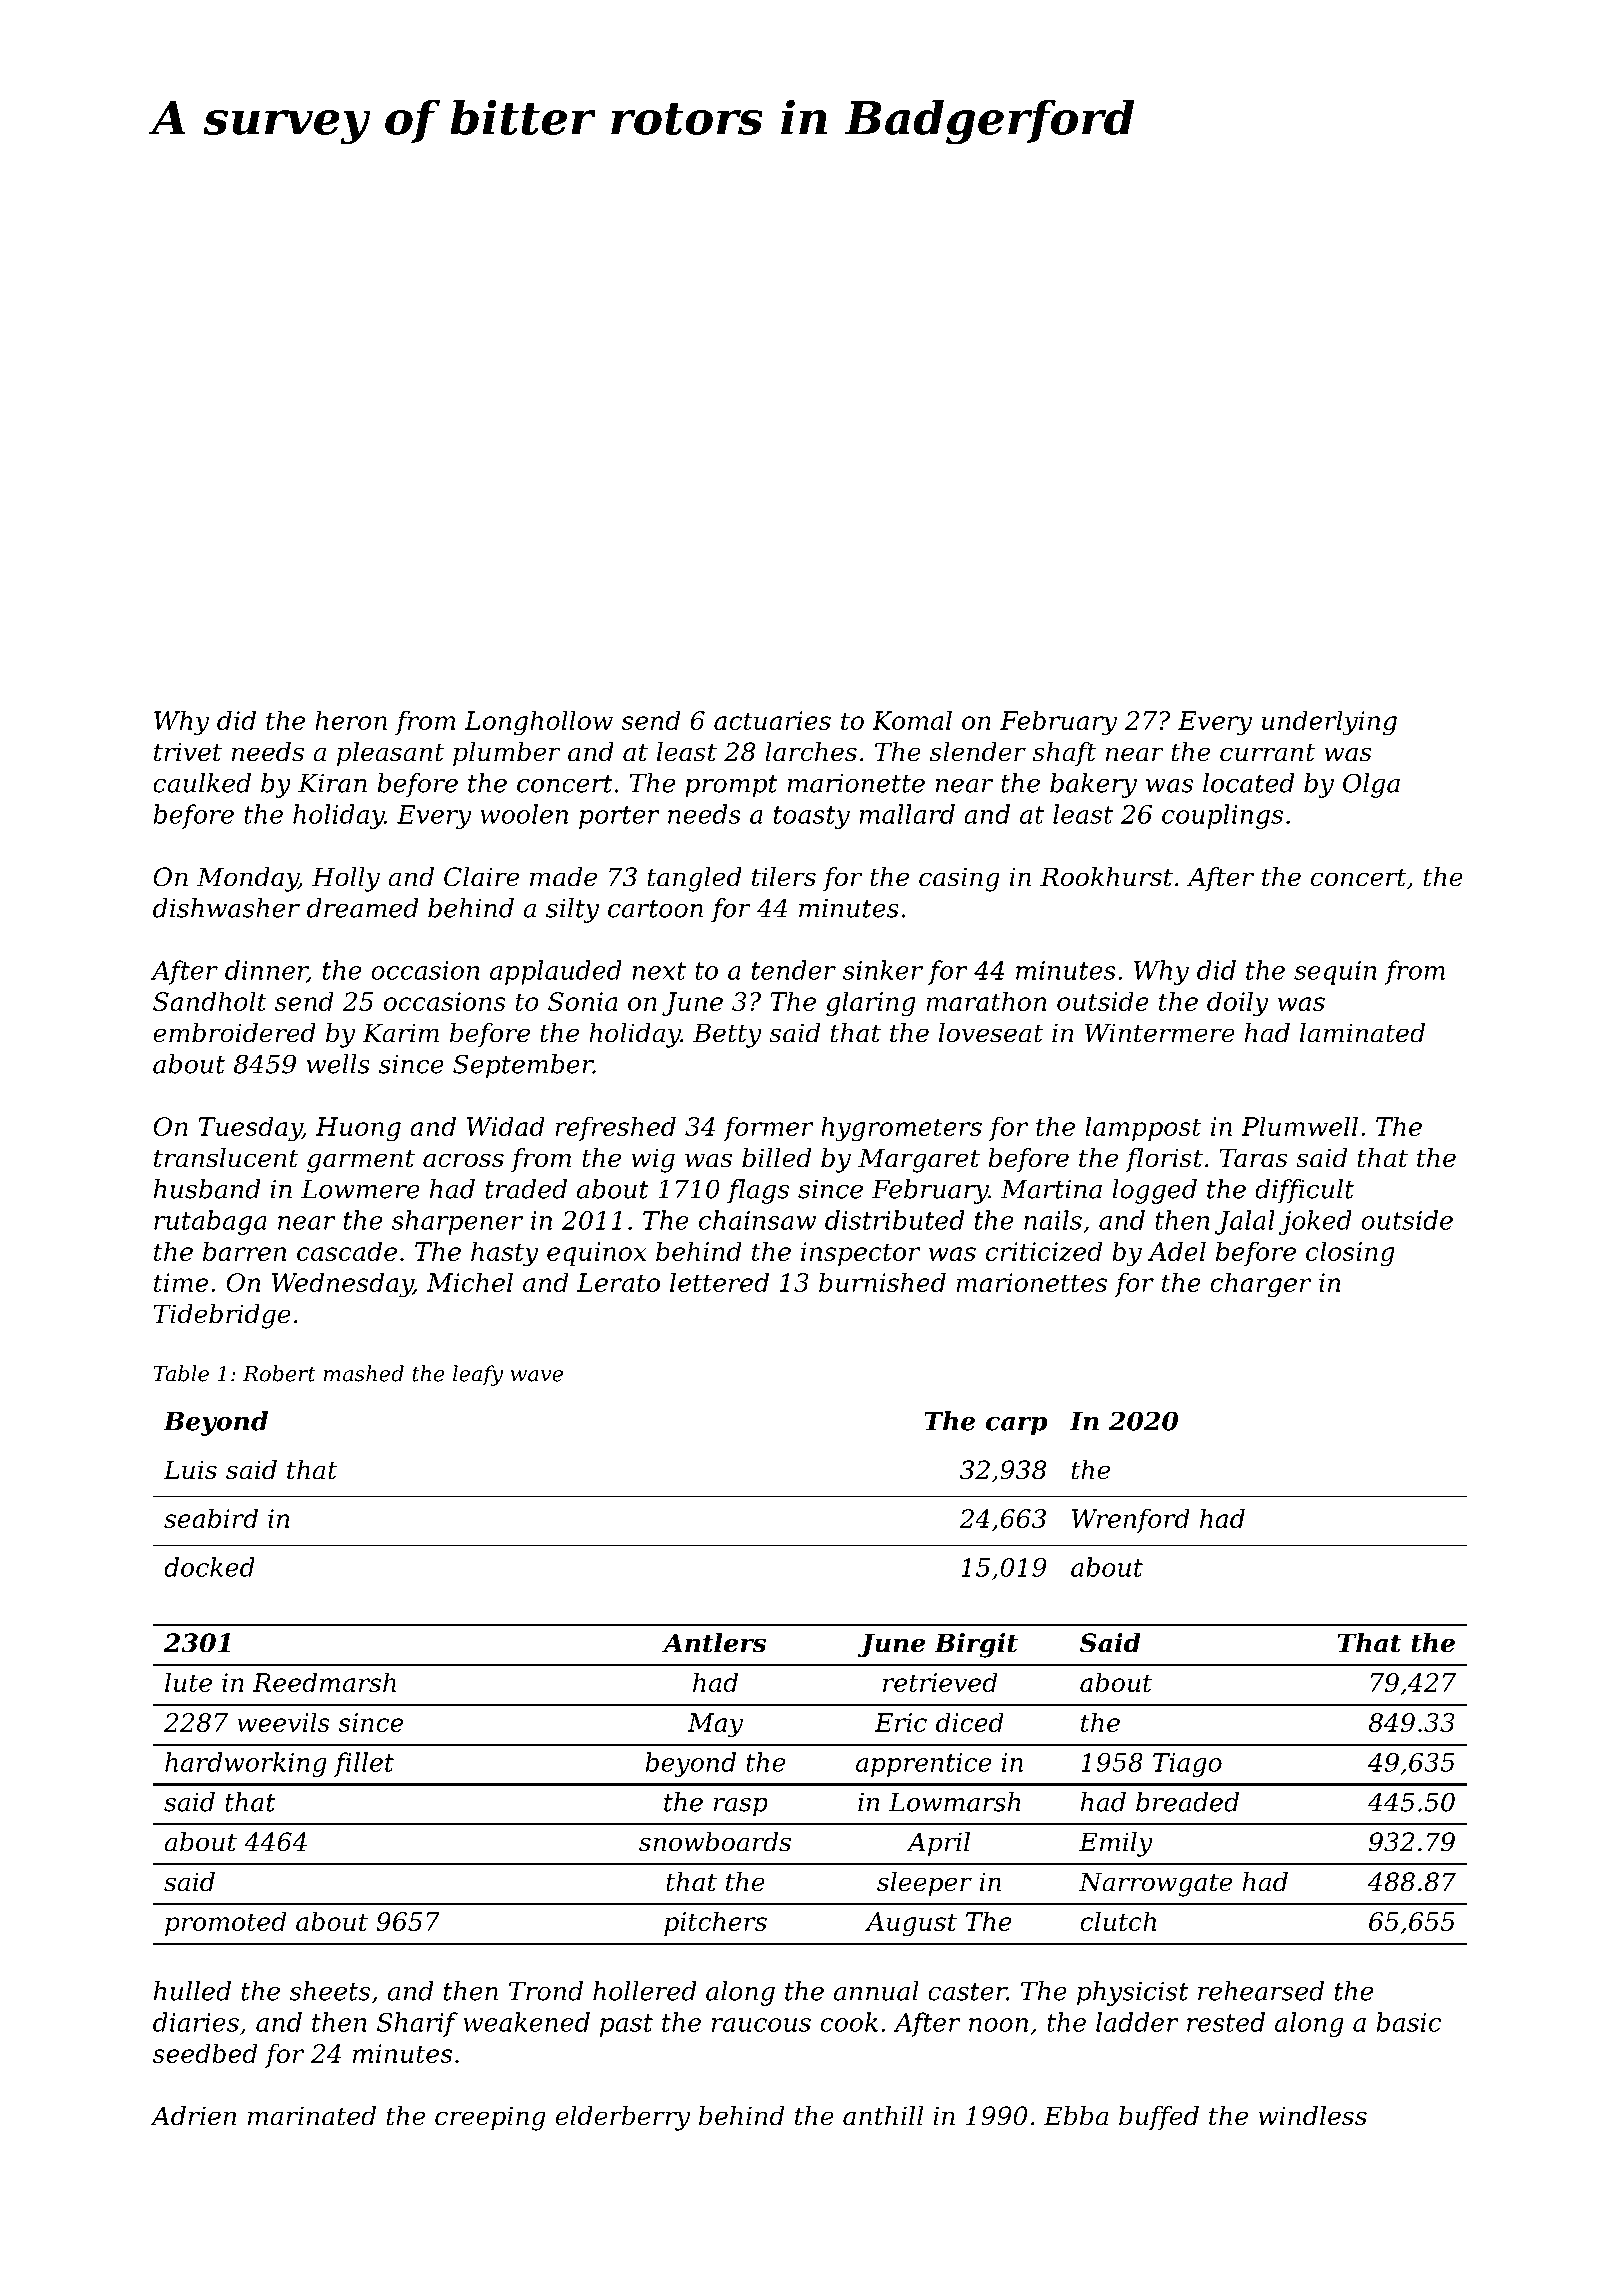 The image size is (1620, 2292). I want to click on laminated, so click(1362, 1033).
